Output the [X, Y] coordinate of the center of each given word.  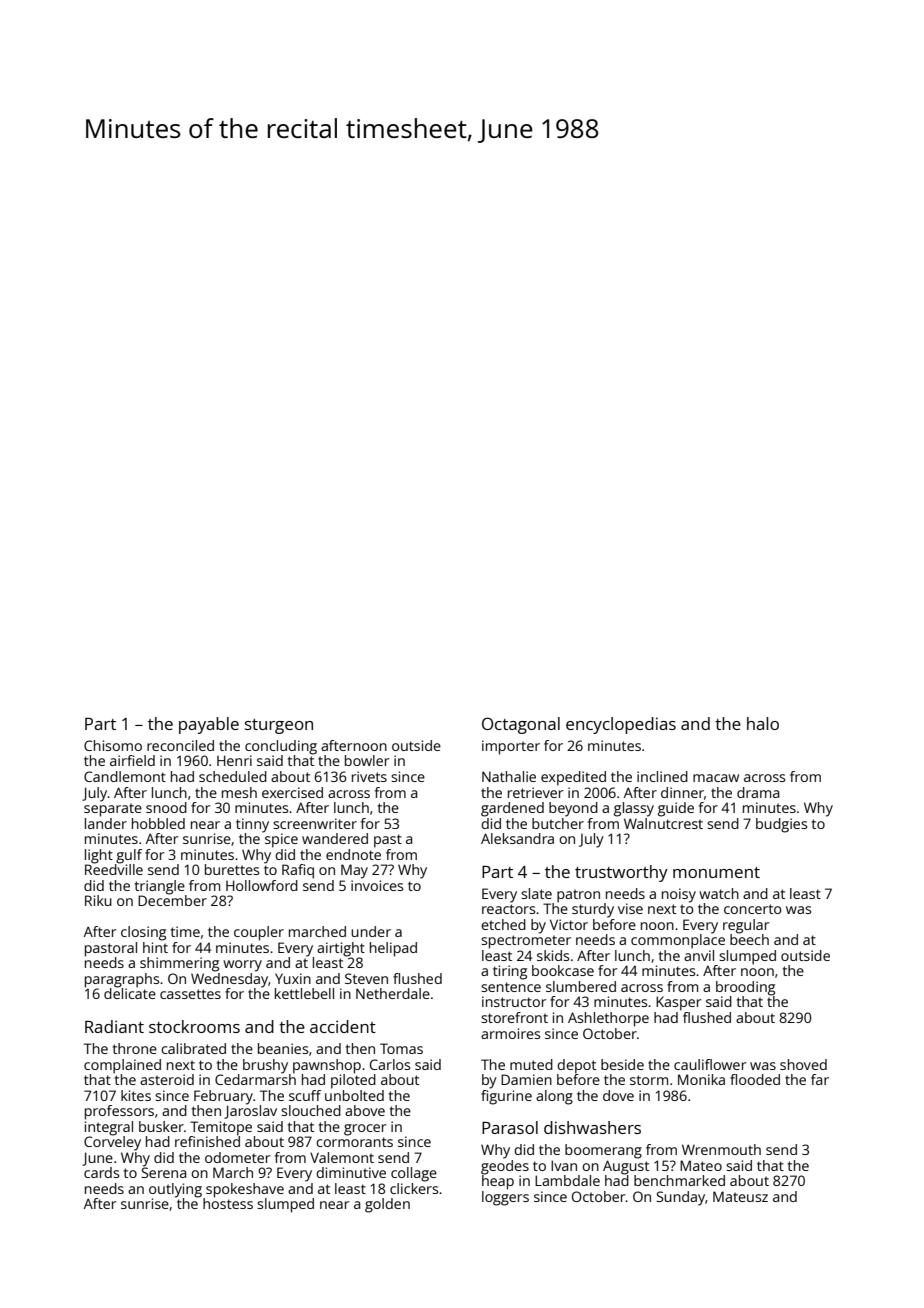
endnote [353, 854]
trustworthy [621, 873]
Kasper [678, 1003]
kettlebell [304, 993]
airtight [341, 949]
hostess [228, 1203]
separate [113, 810]
